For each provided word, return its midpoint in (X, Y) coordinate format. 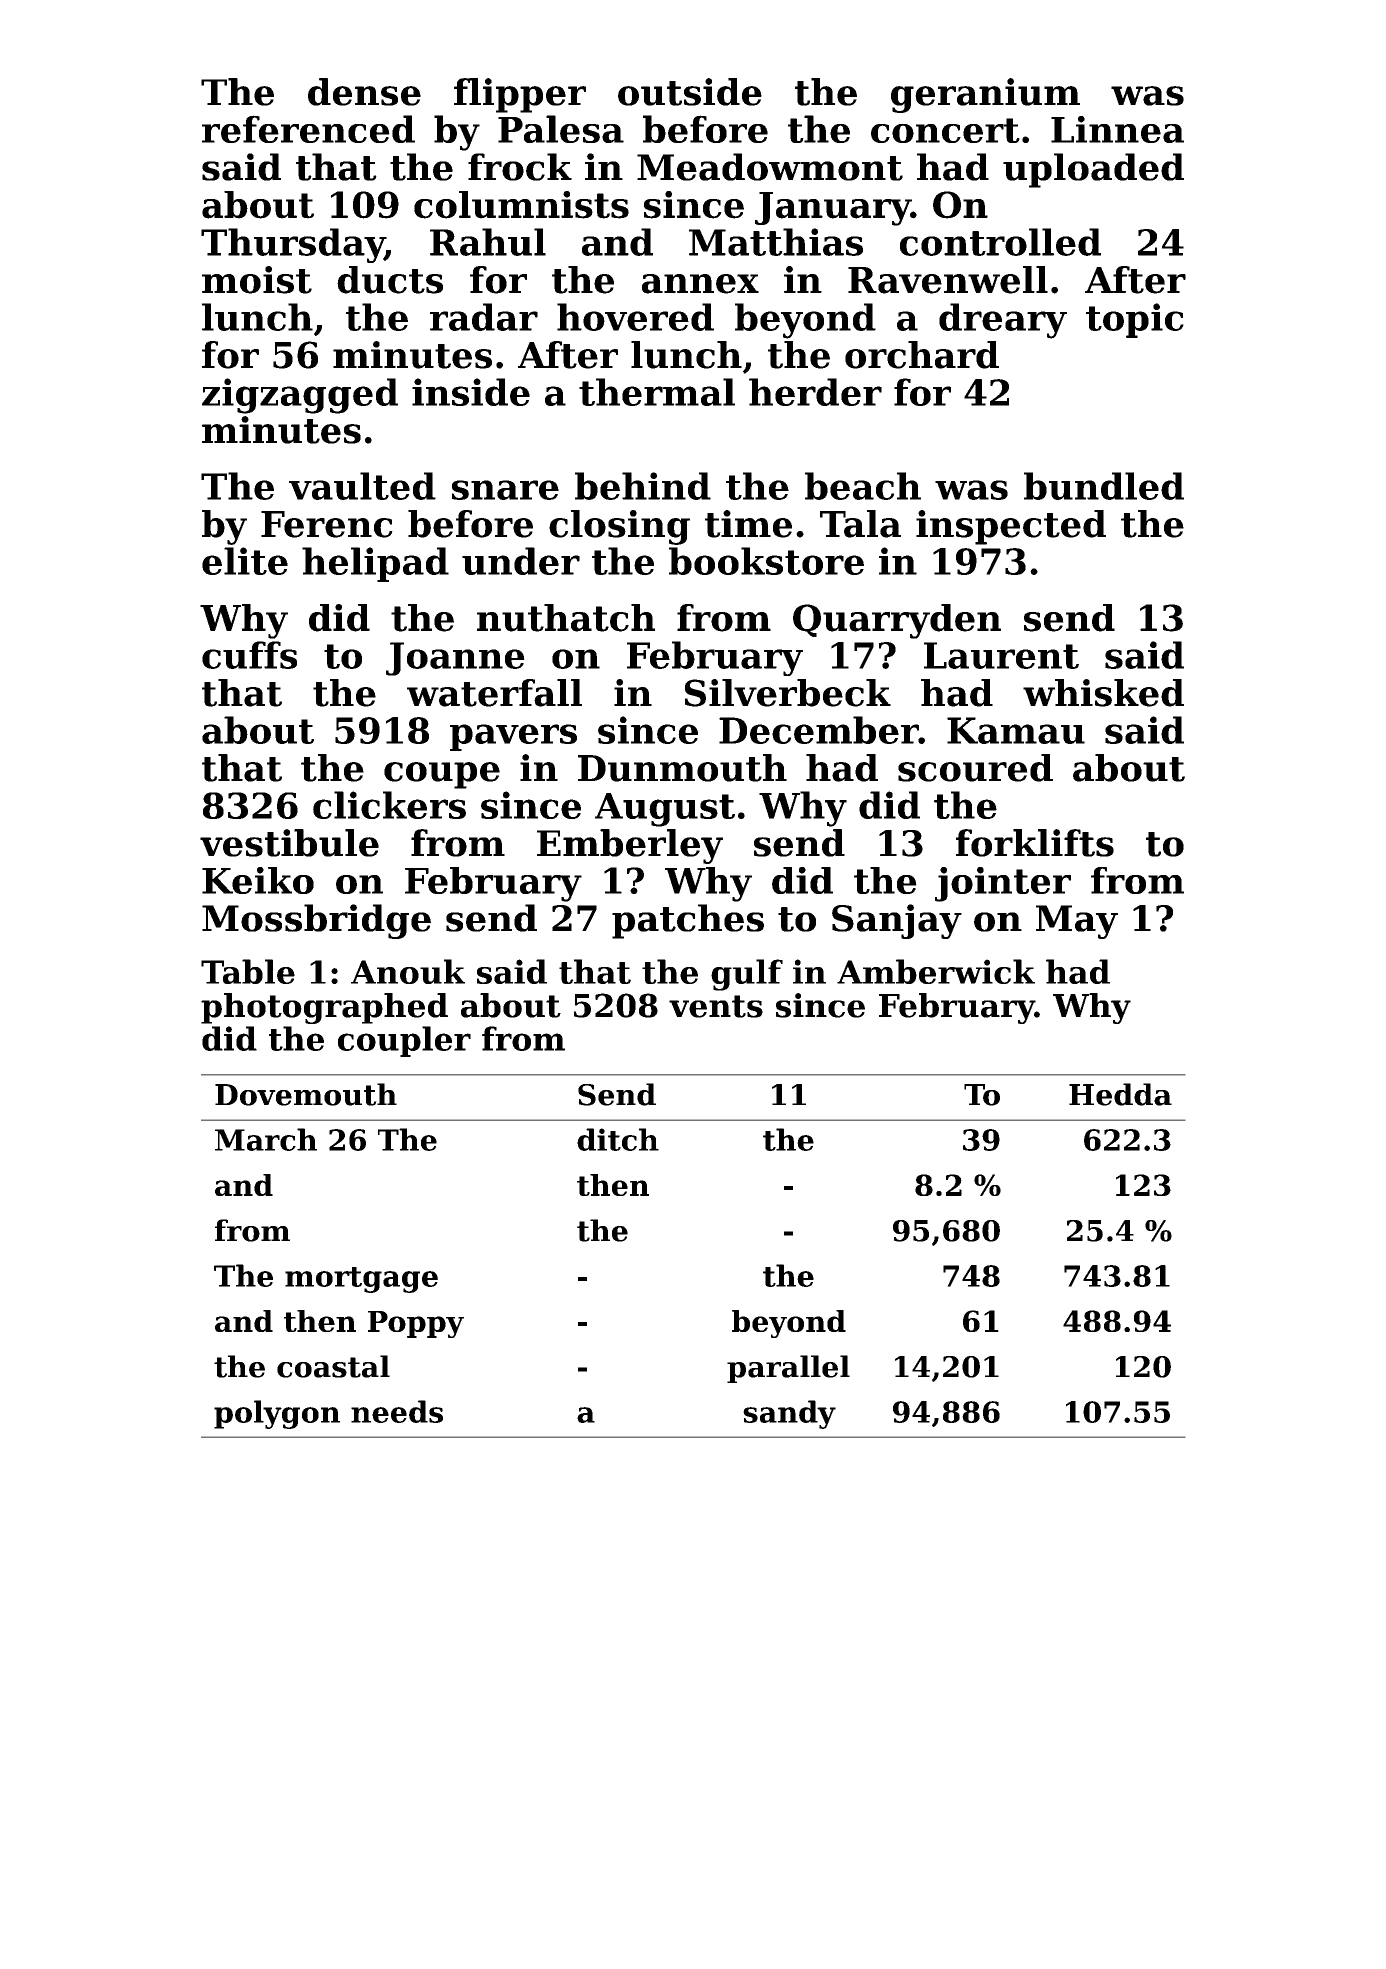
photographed (324, 1008)
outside (690, 92)
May (1077, 922)
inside (471, 392)
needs (397, 1411)
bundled (1104, 486)
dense (364, 92)
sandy (789, 1414)
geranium (985, 95)
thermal (657, 392)
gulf (747, 975)
